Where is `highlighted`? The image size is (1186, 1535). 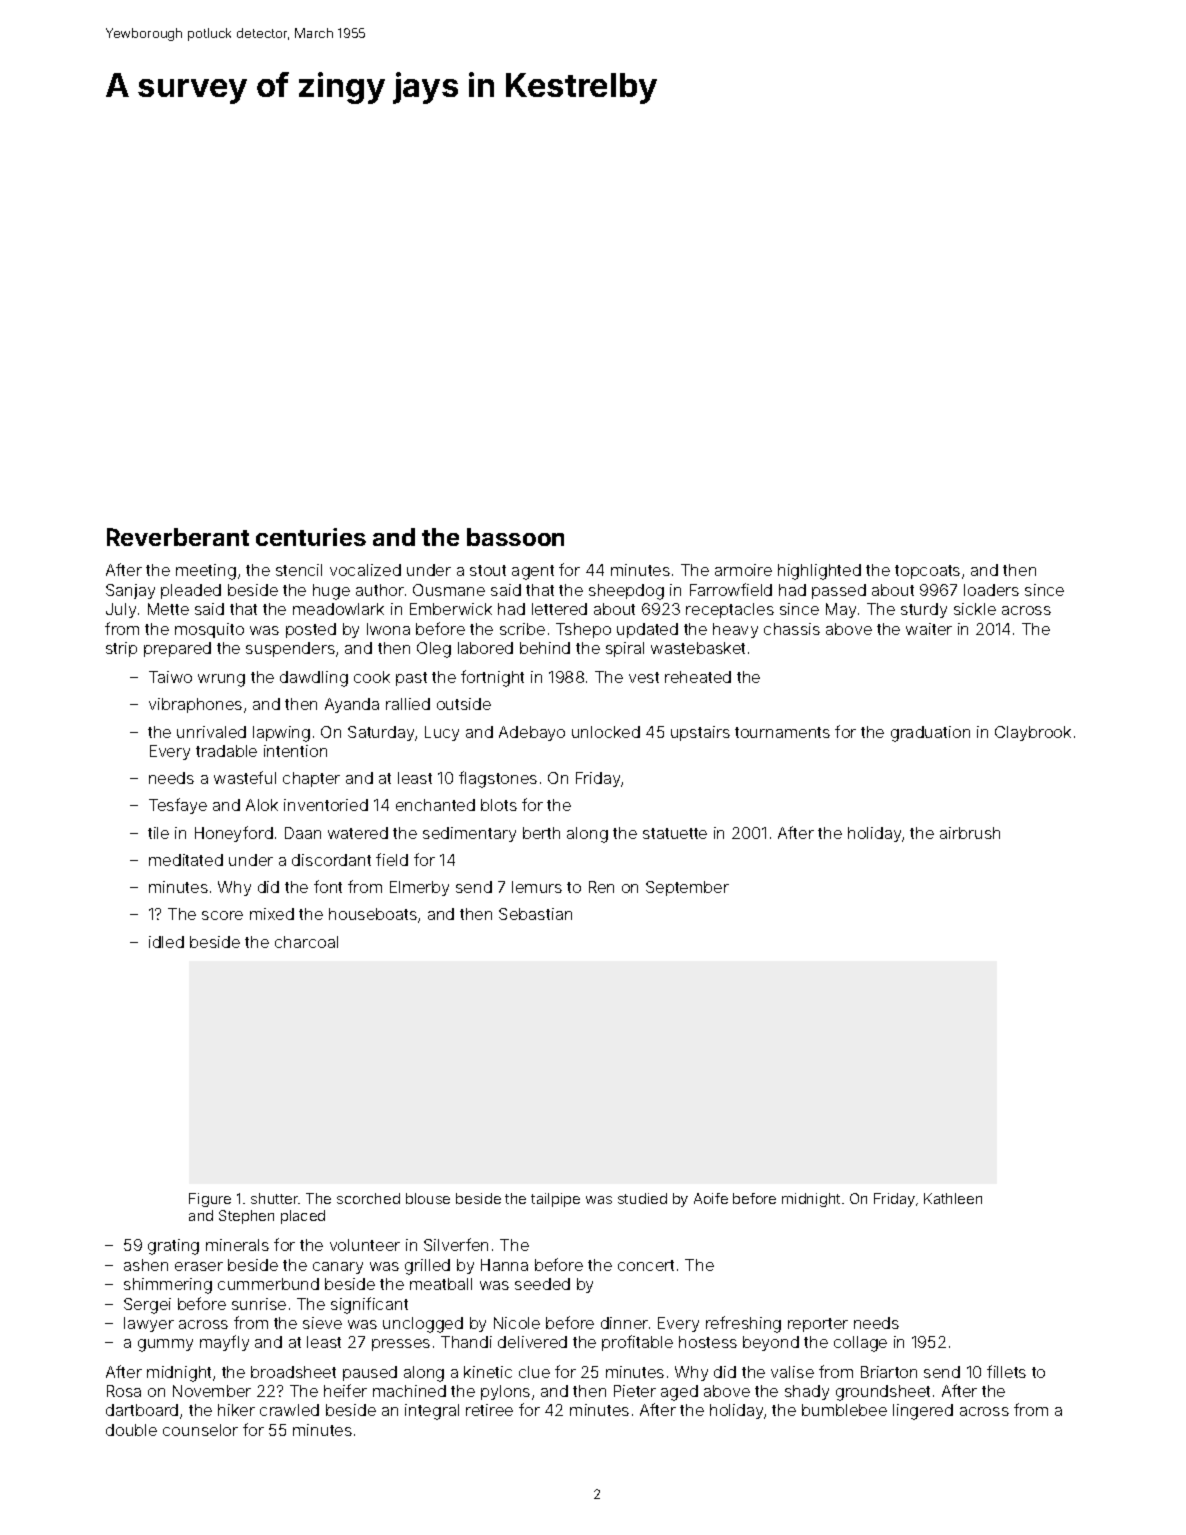
highlighted is located at coordinates (819, 572).
